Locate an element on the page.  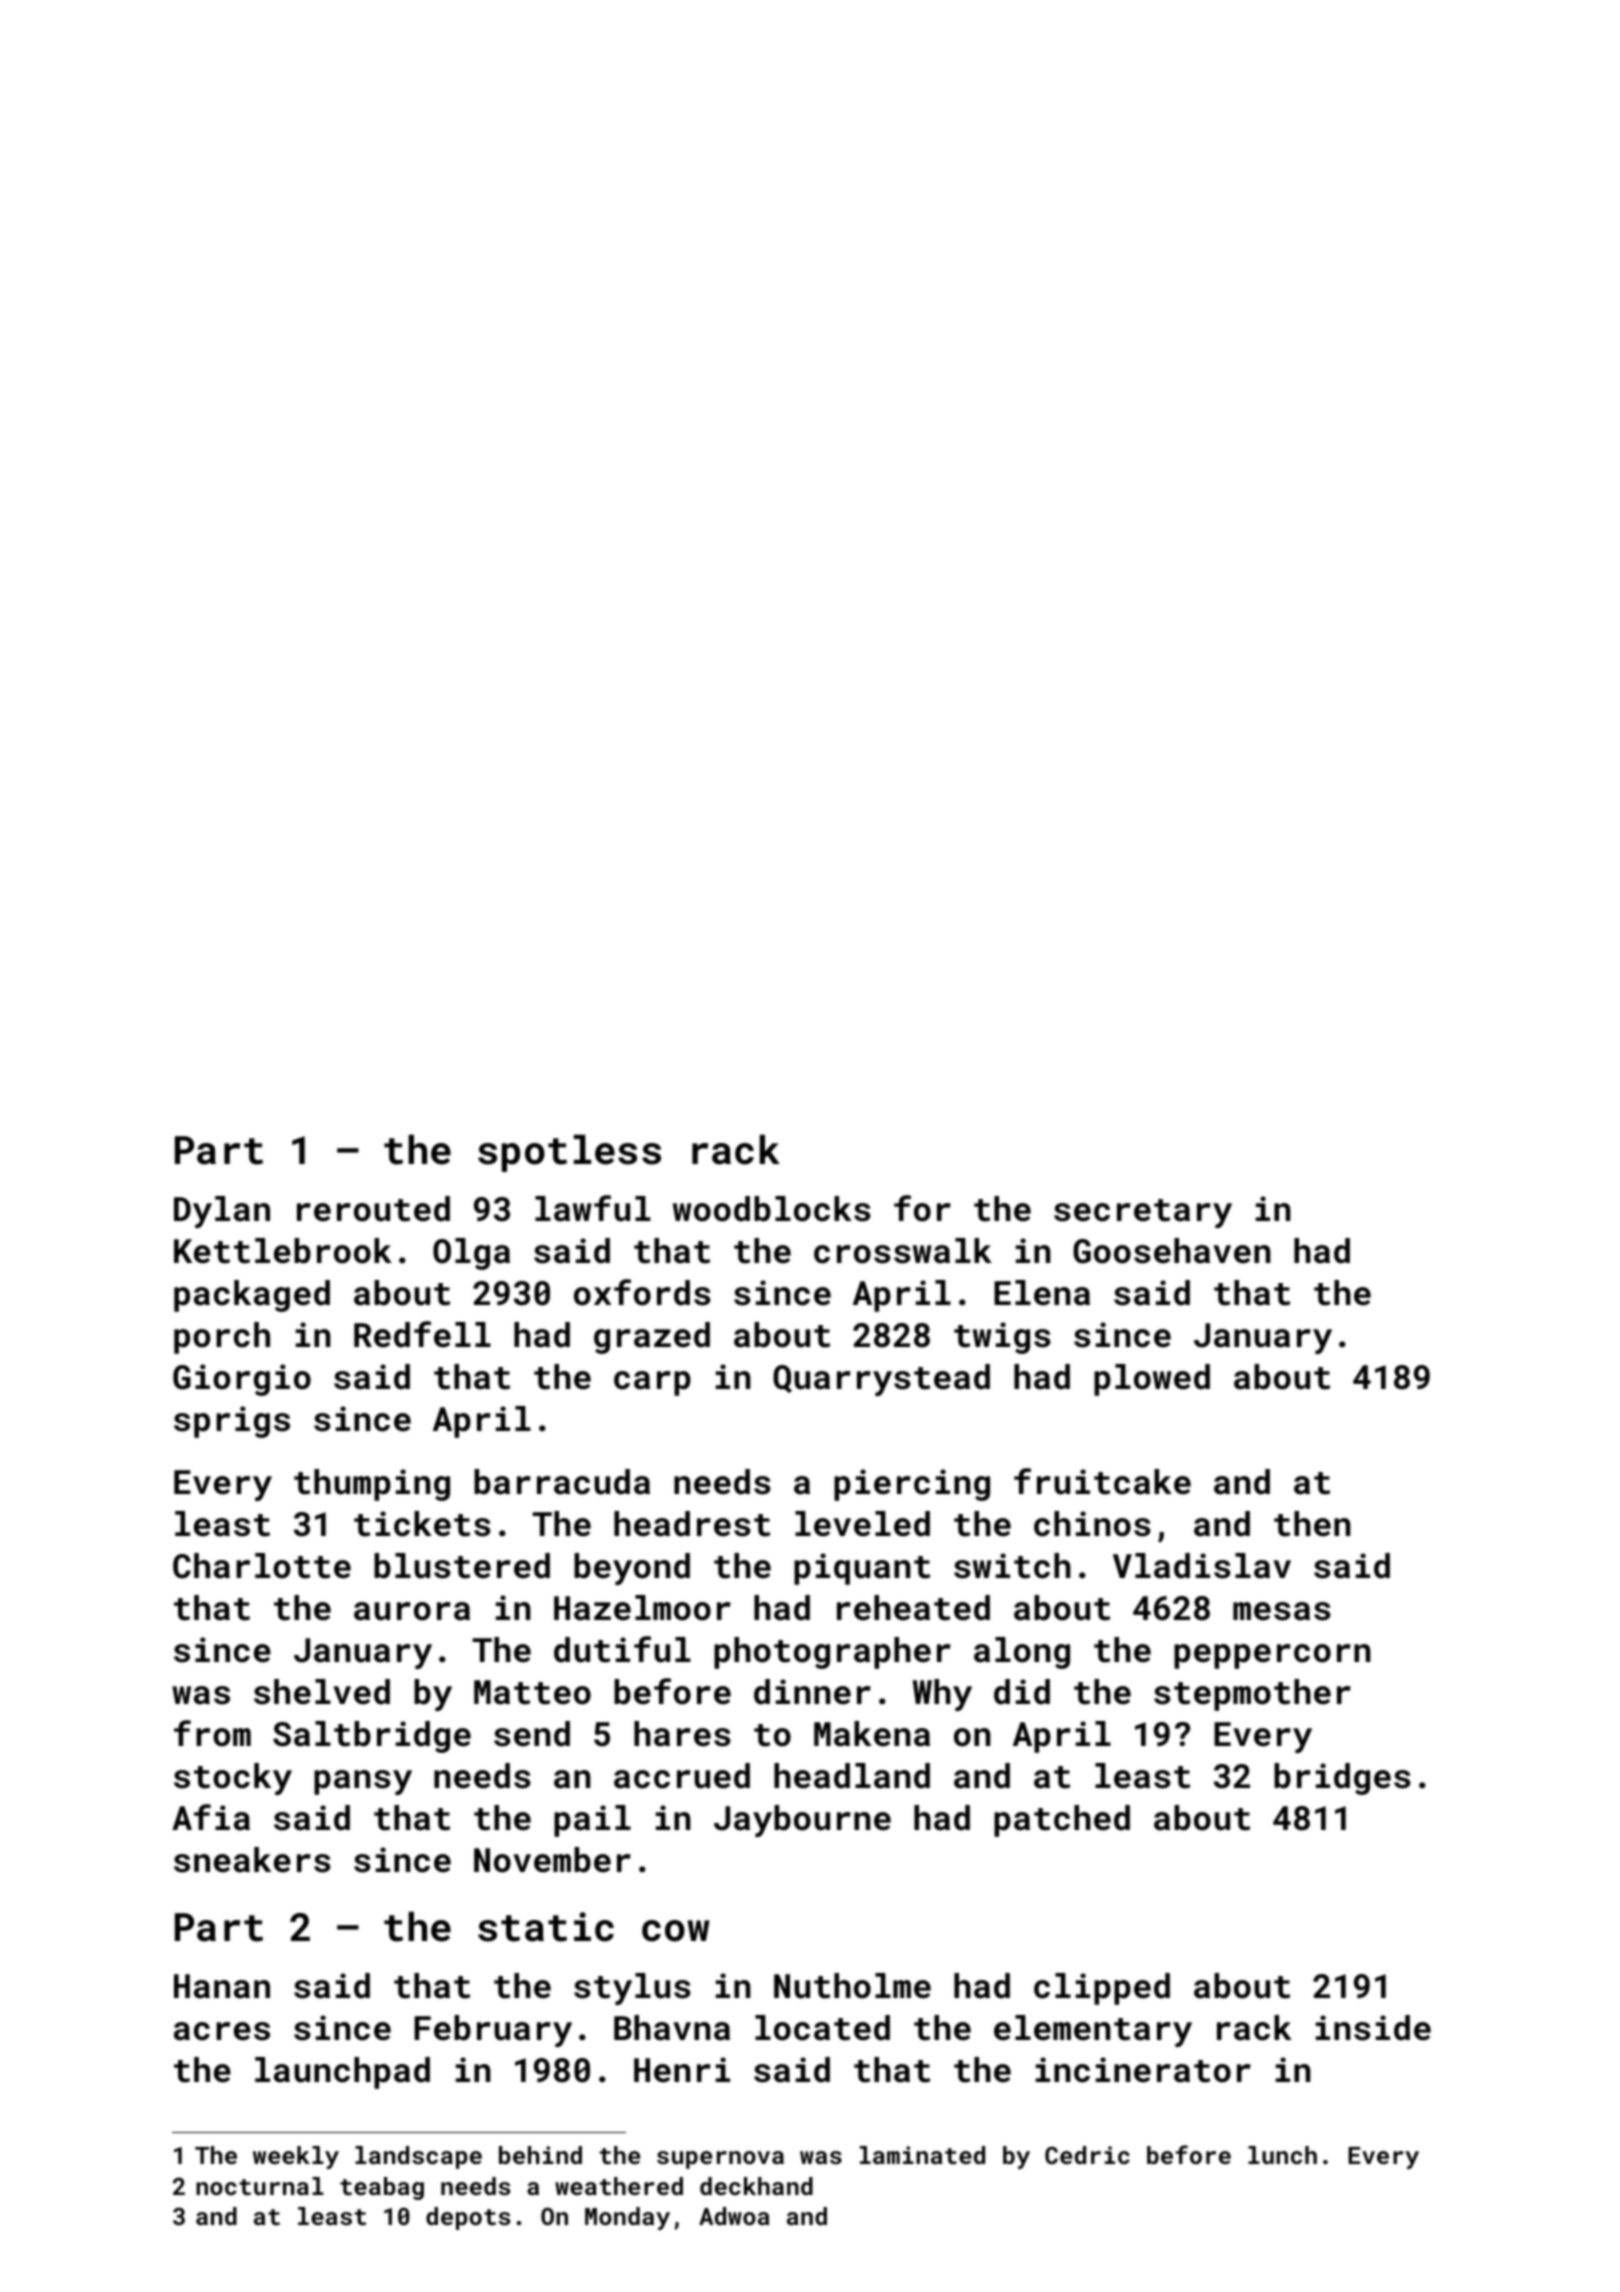
secretary is located at coordinates (1143, 1213).
